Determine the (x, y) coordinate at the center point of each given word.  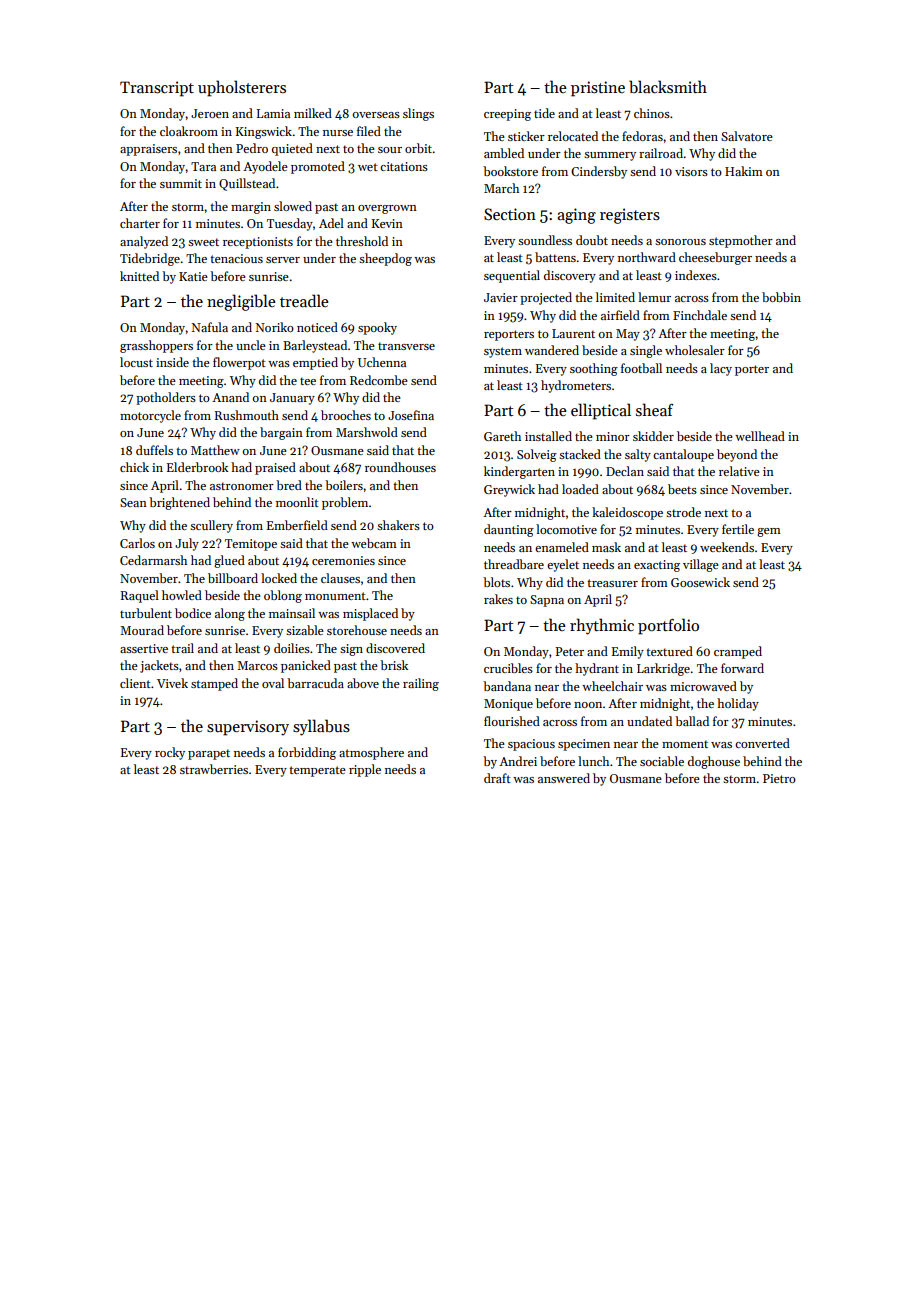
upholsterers (242, 88)
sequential (512, 276)
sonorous (680, 242)
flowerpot (239, 363)
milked (313, 113)
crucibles (508, 668)
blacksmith (668, 86)
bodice (193, 613)
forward (742, 668)
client (135, 683)
